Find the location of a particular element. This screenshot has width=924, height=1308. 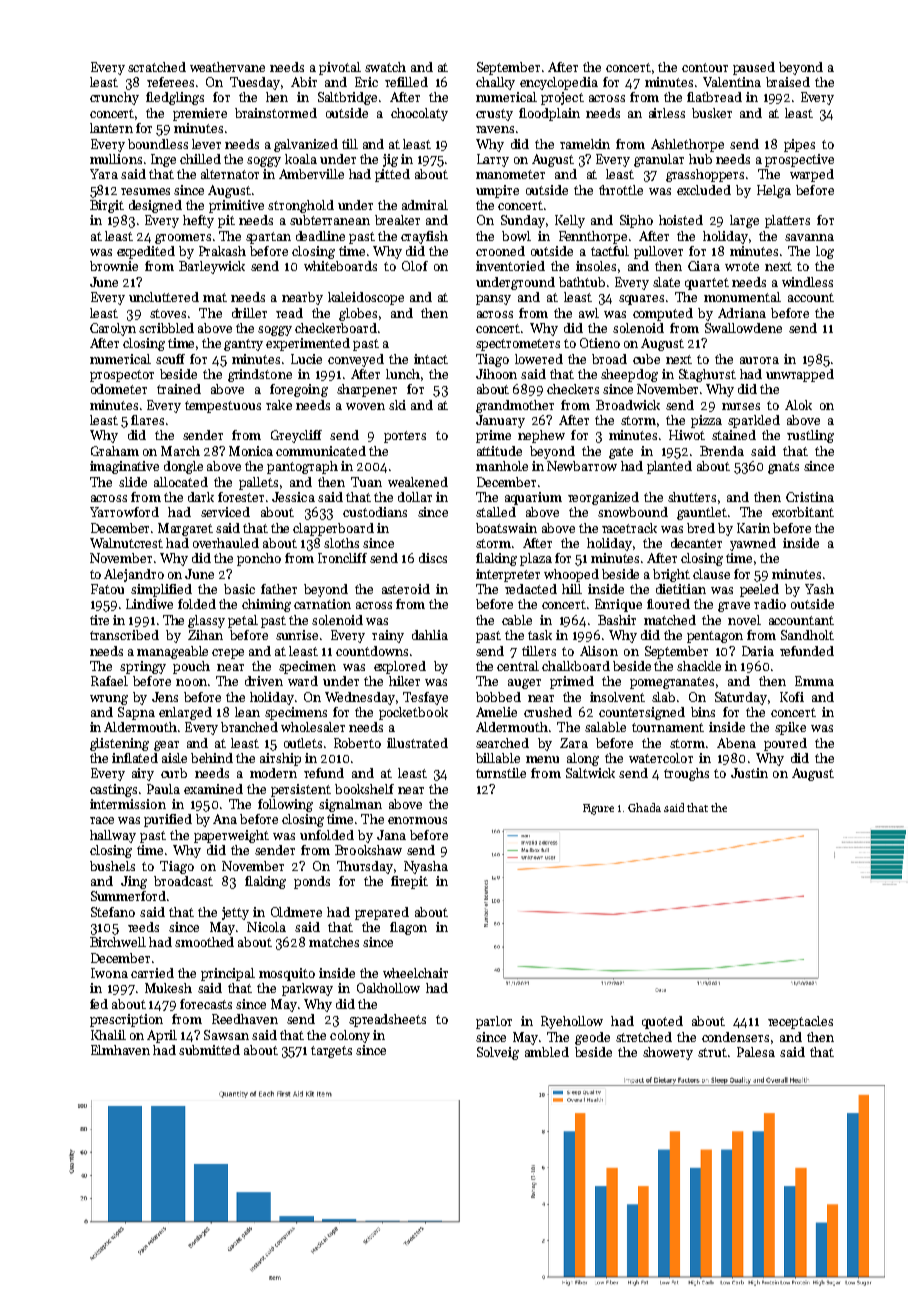

breaker is located at coordinates (397, 220).
